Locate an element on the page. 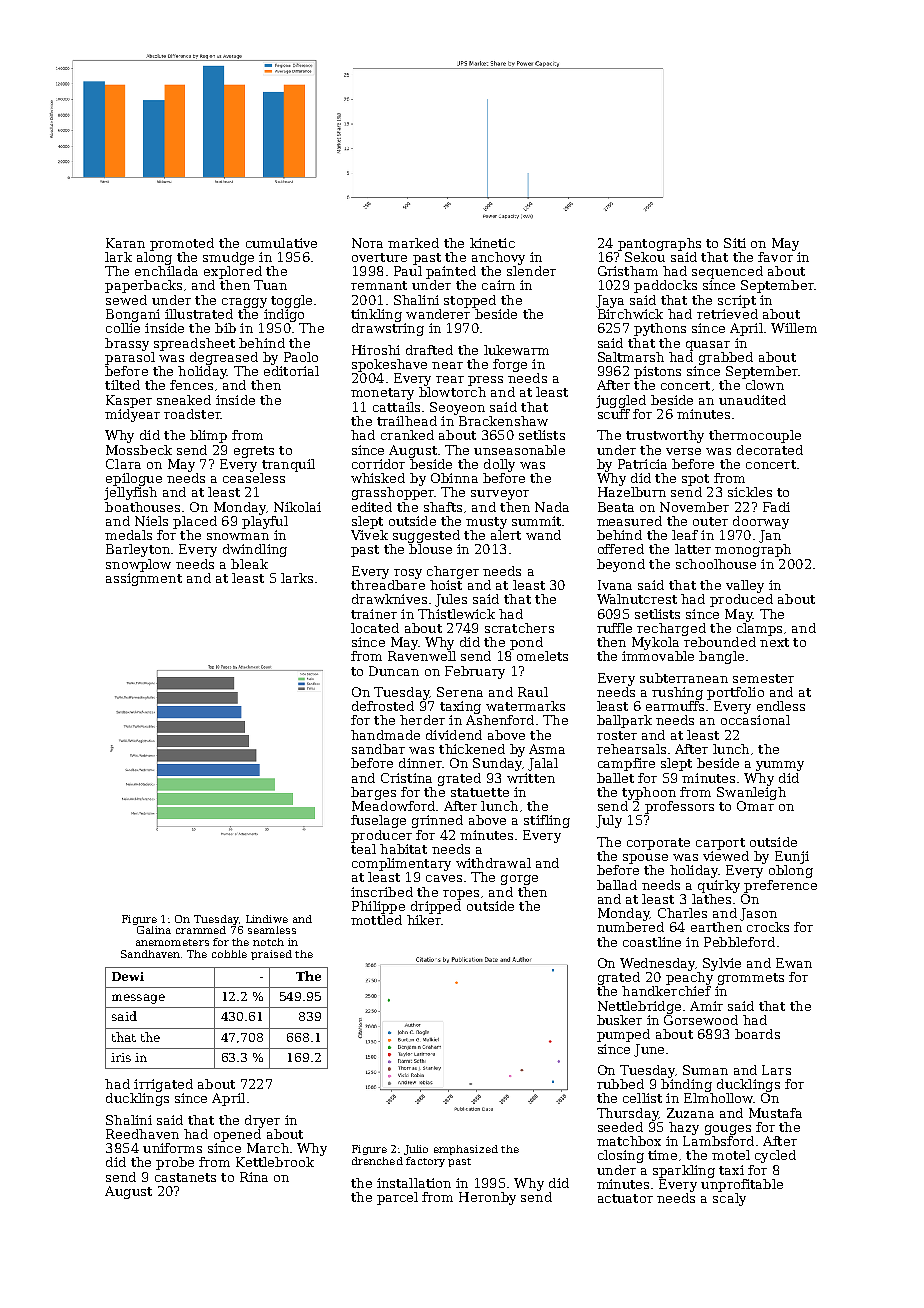 The image size is (924, 1308). corporate is located at coordinates (658, 844).
